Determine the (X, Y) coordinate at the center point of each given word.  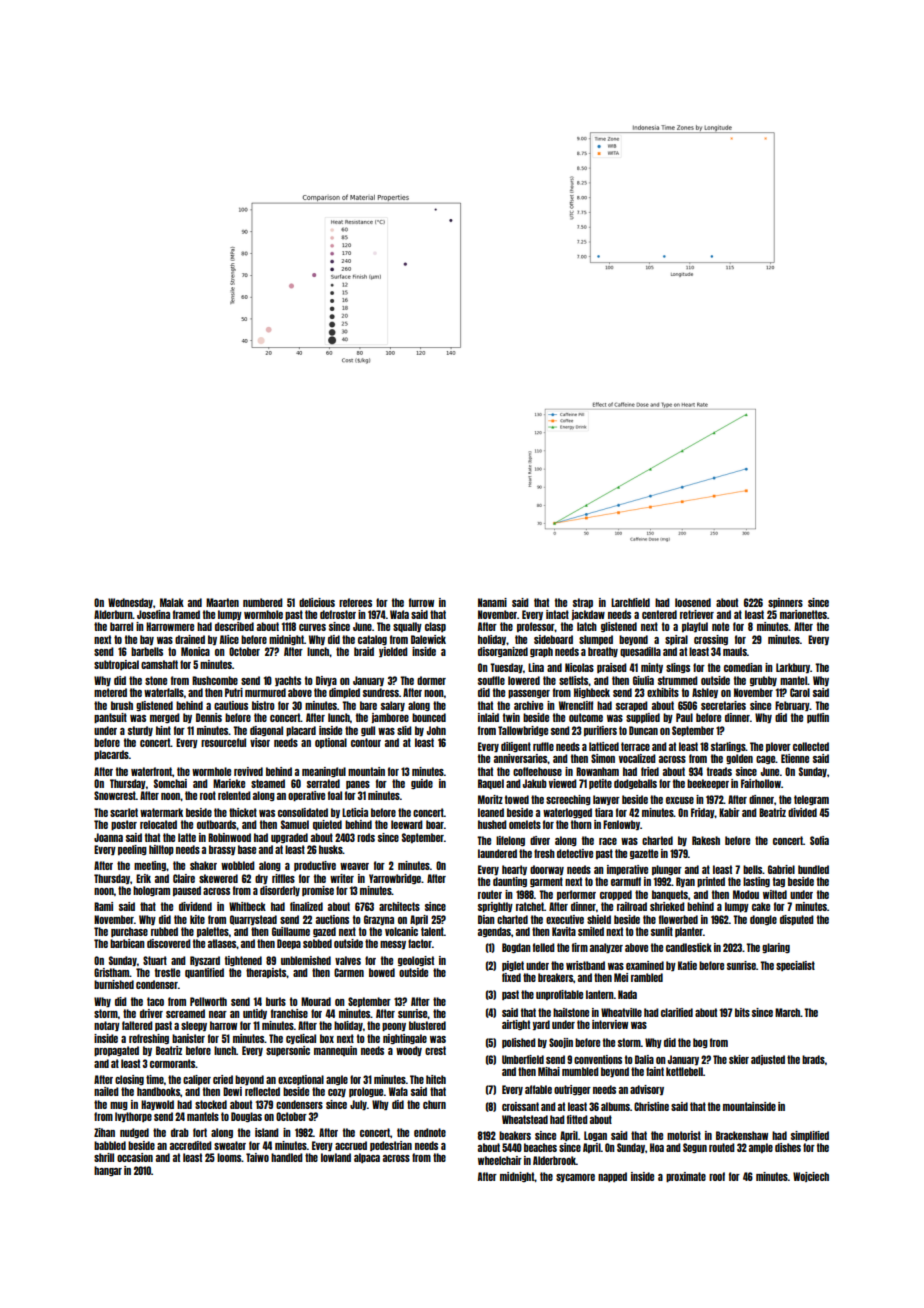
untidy (255, 1014)
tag (779, 882)
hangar (108, 1171)
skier (739, 1059)
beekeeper (708, 784)
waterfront (151, 771)
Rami (103, 906)
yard (541, 1025)
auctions (332, 919)
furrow (421, 602)
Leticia (355, 812)
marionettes (803, 614)
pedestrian (391, 1146)
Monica (195, 651)
